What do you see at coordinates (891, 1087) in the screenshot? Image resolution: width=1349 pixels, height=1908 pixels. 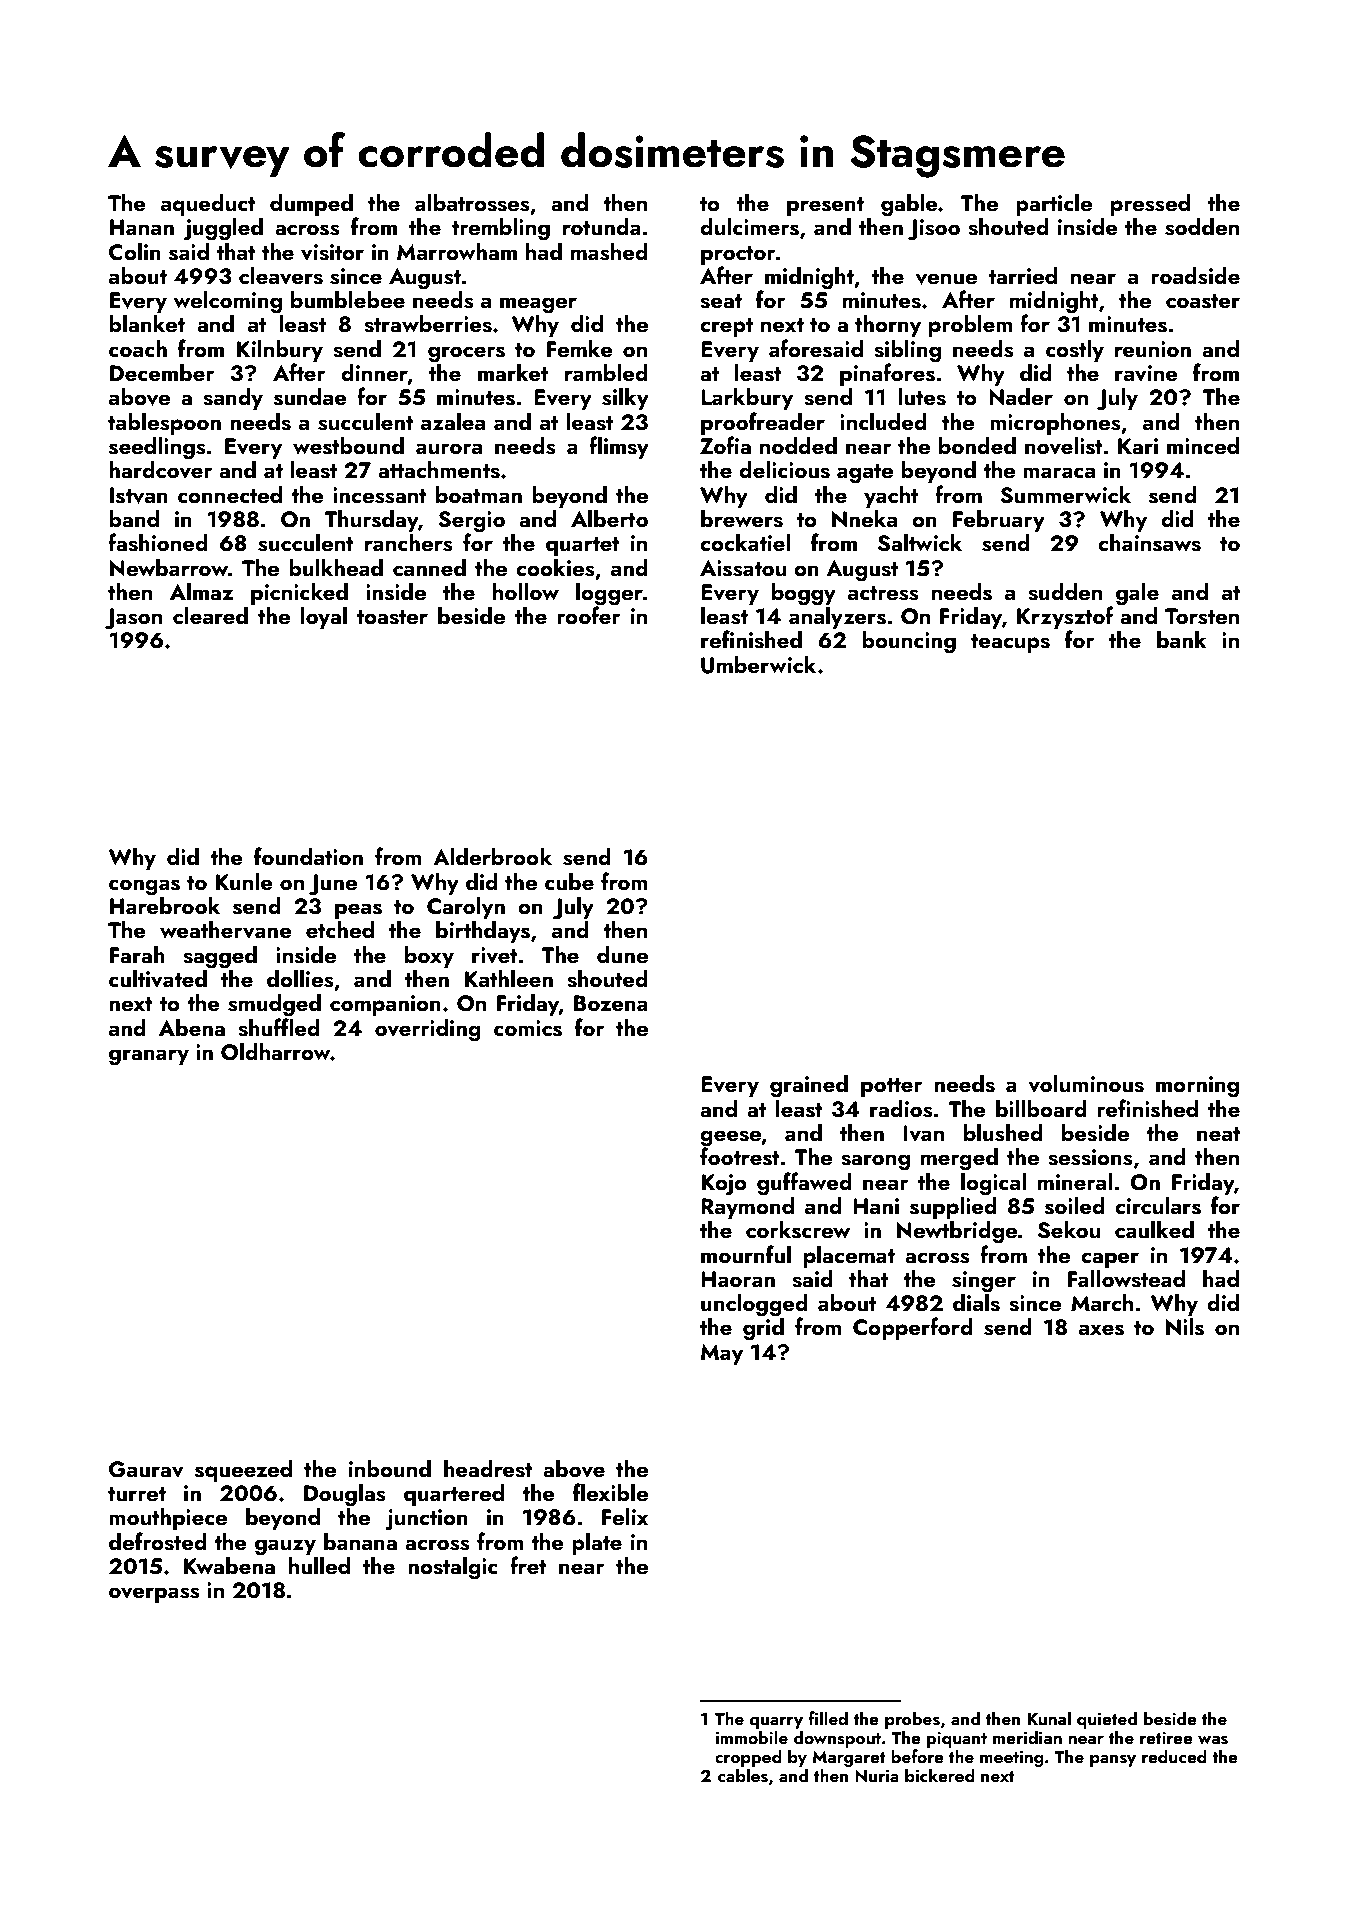 I see `potter` at bounding box center [891, 1087].
